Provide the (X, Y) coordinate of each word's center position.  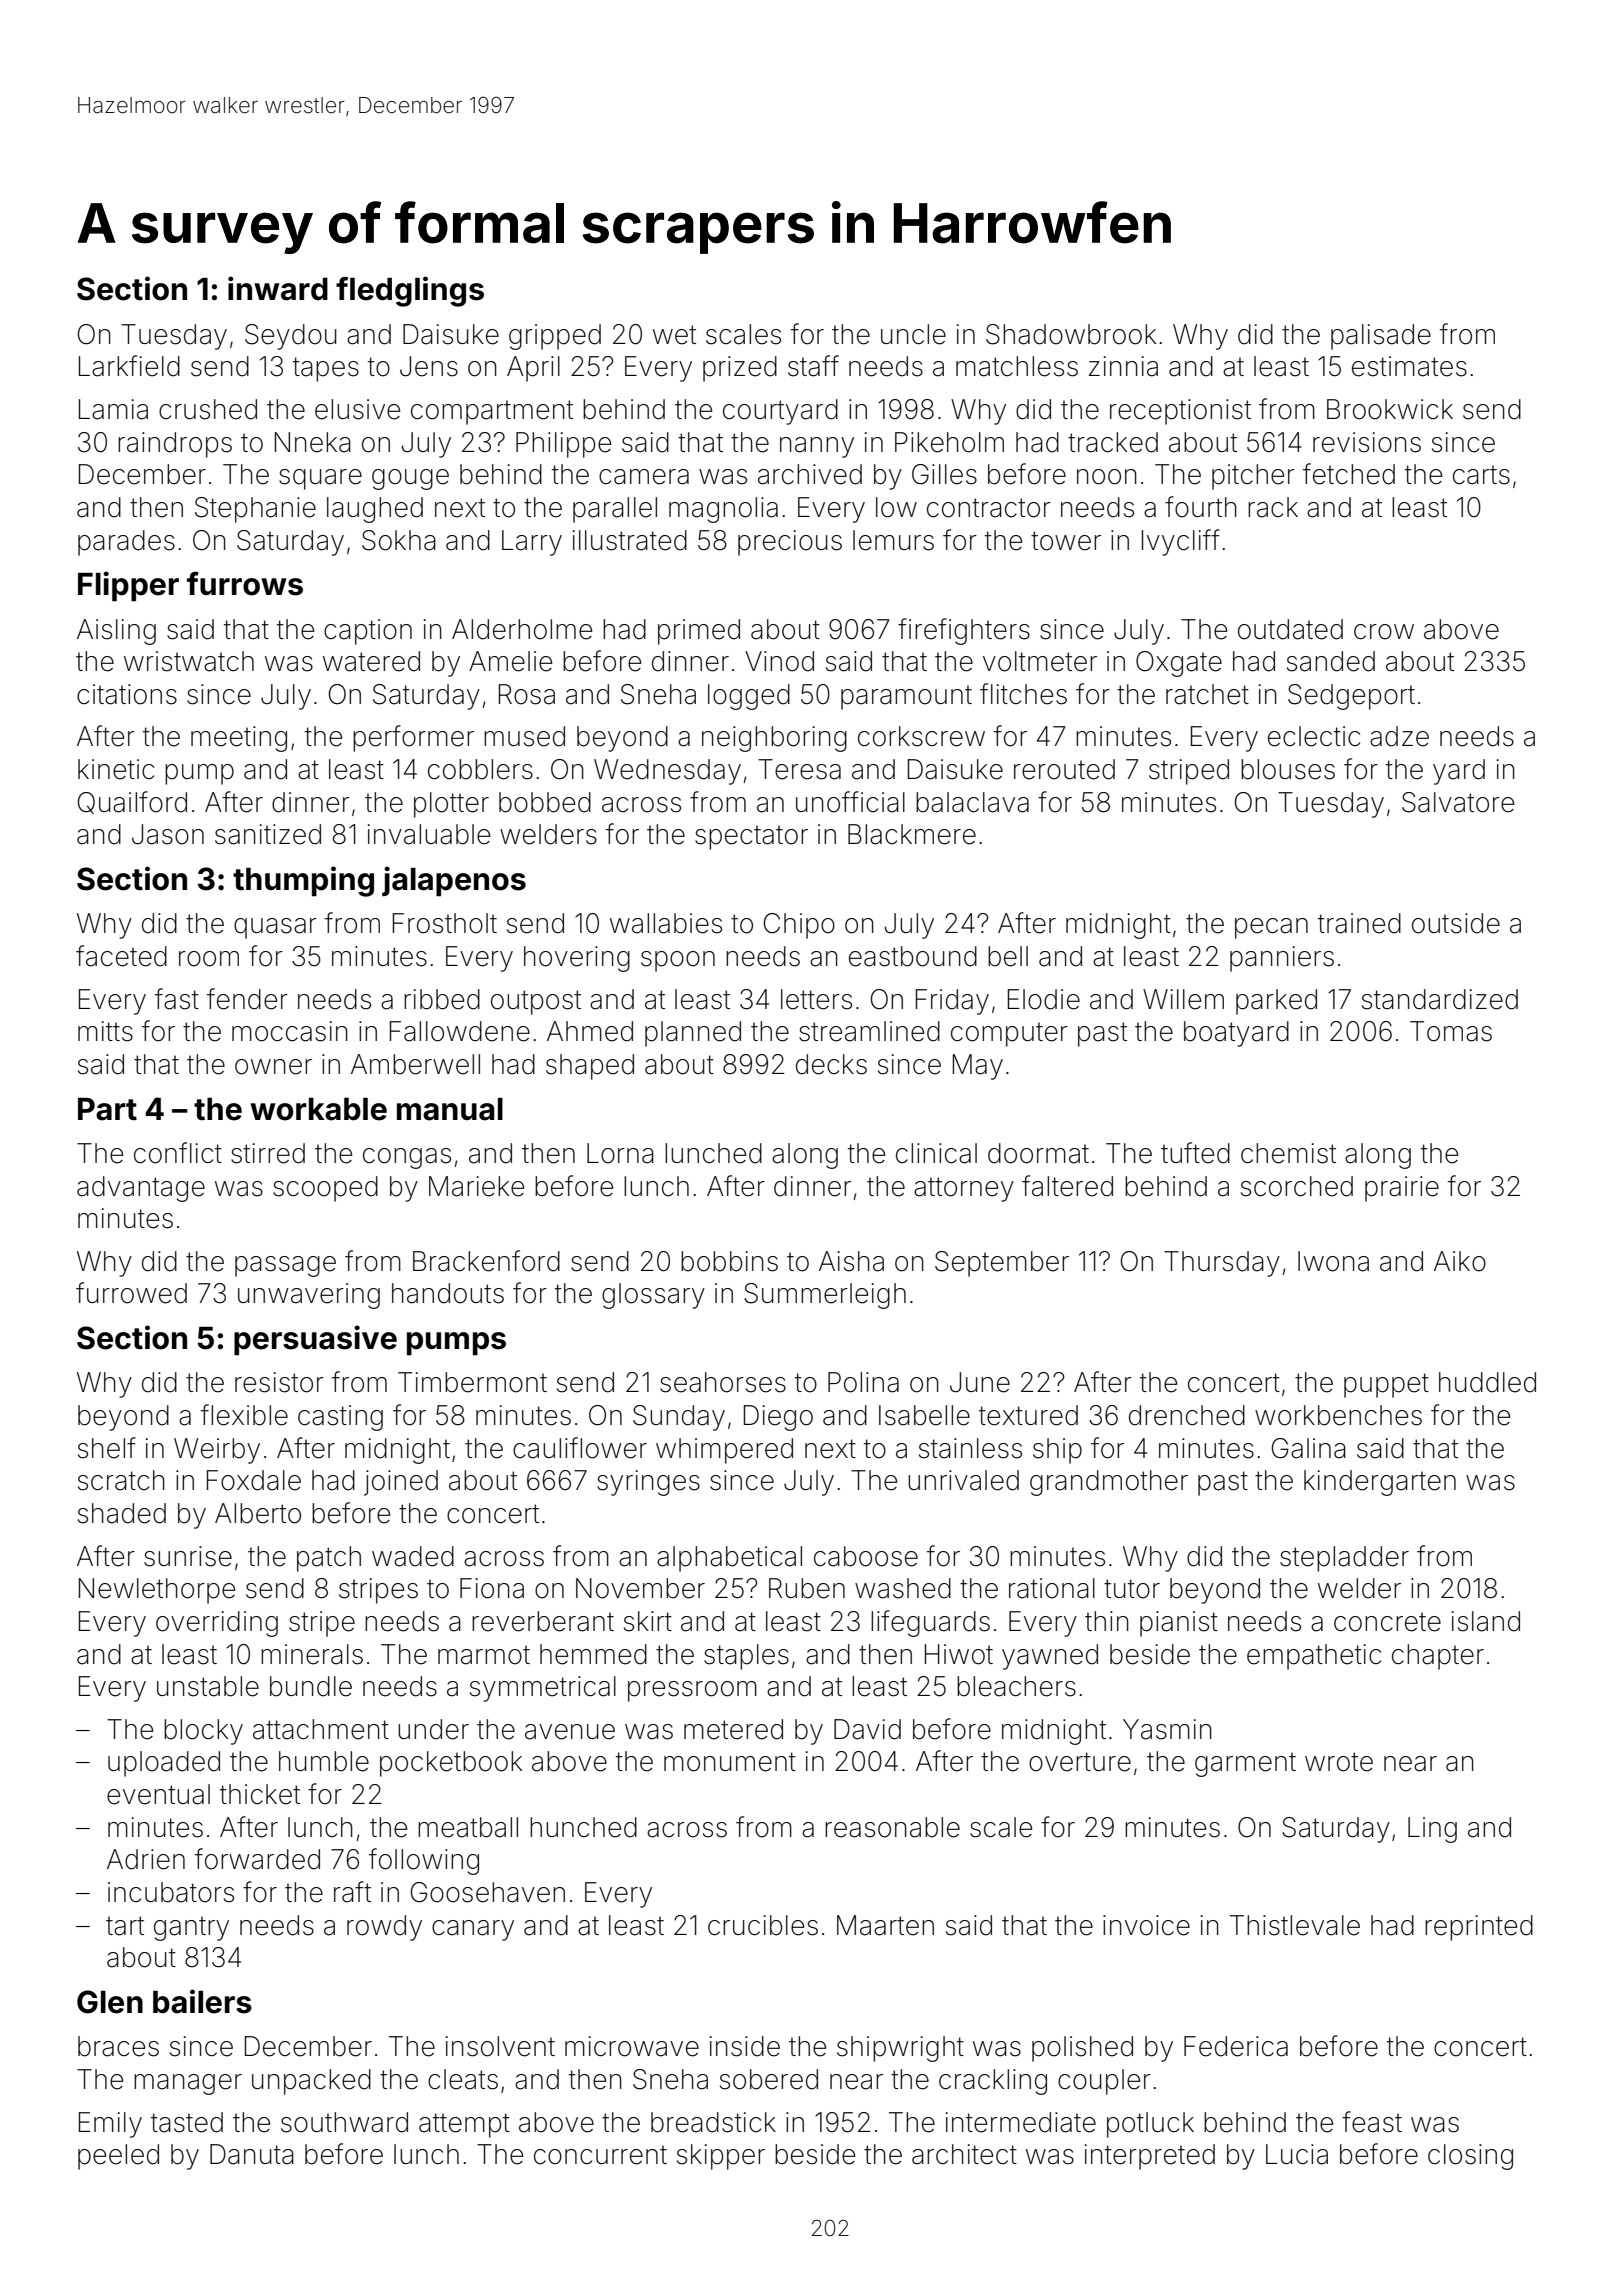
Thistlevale (1295, 1925)
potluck (1150, 2125)
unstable (208, 1686)
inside (745, 2046)
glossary (653, 1296)
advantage (141, 1189)
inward (278, 288)
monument (730, 1762)
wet (674, 335)
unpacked (311, 2082)
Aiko (1460, 1261)
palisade (1381, 337)
